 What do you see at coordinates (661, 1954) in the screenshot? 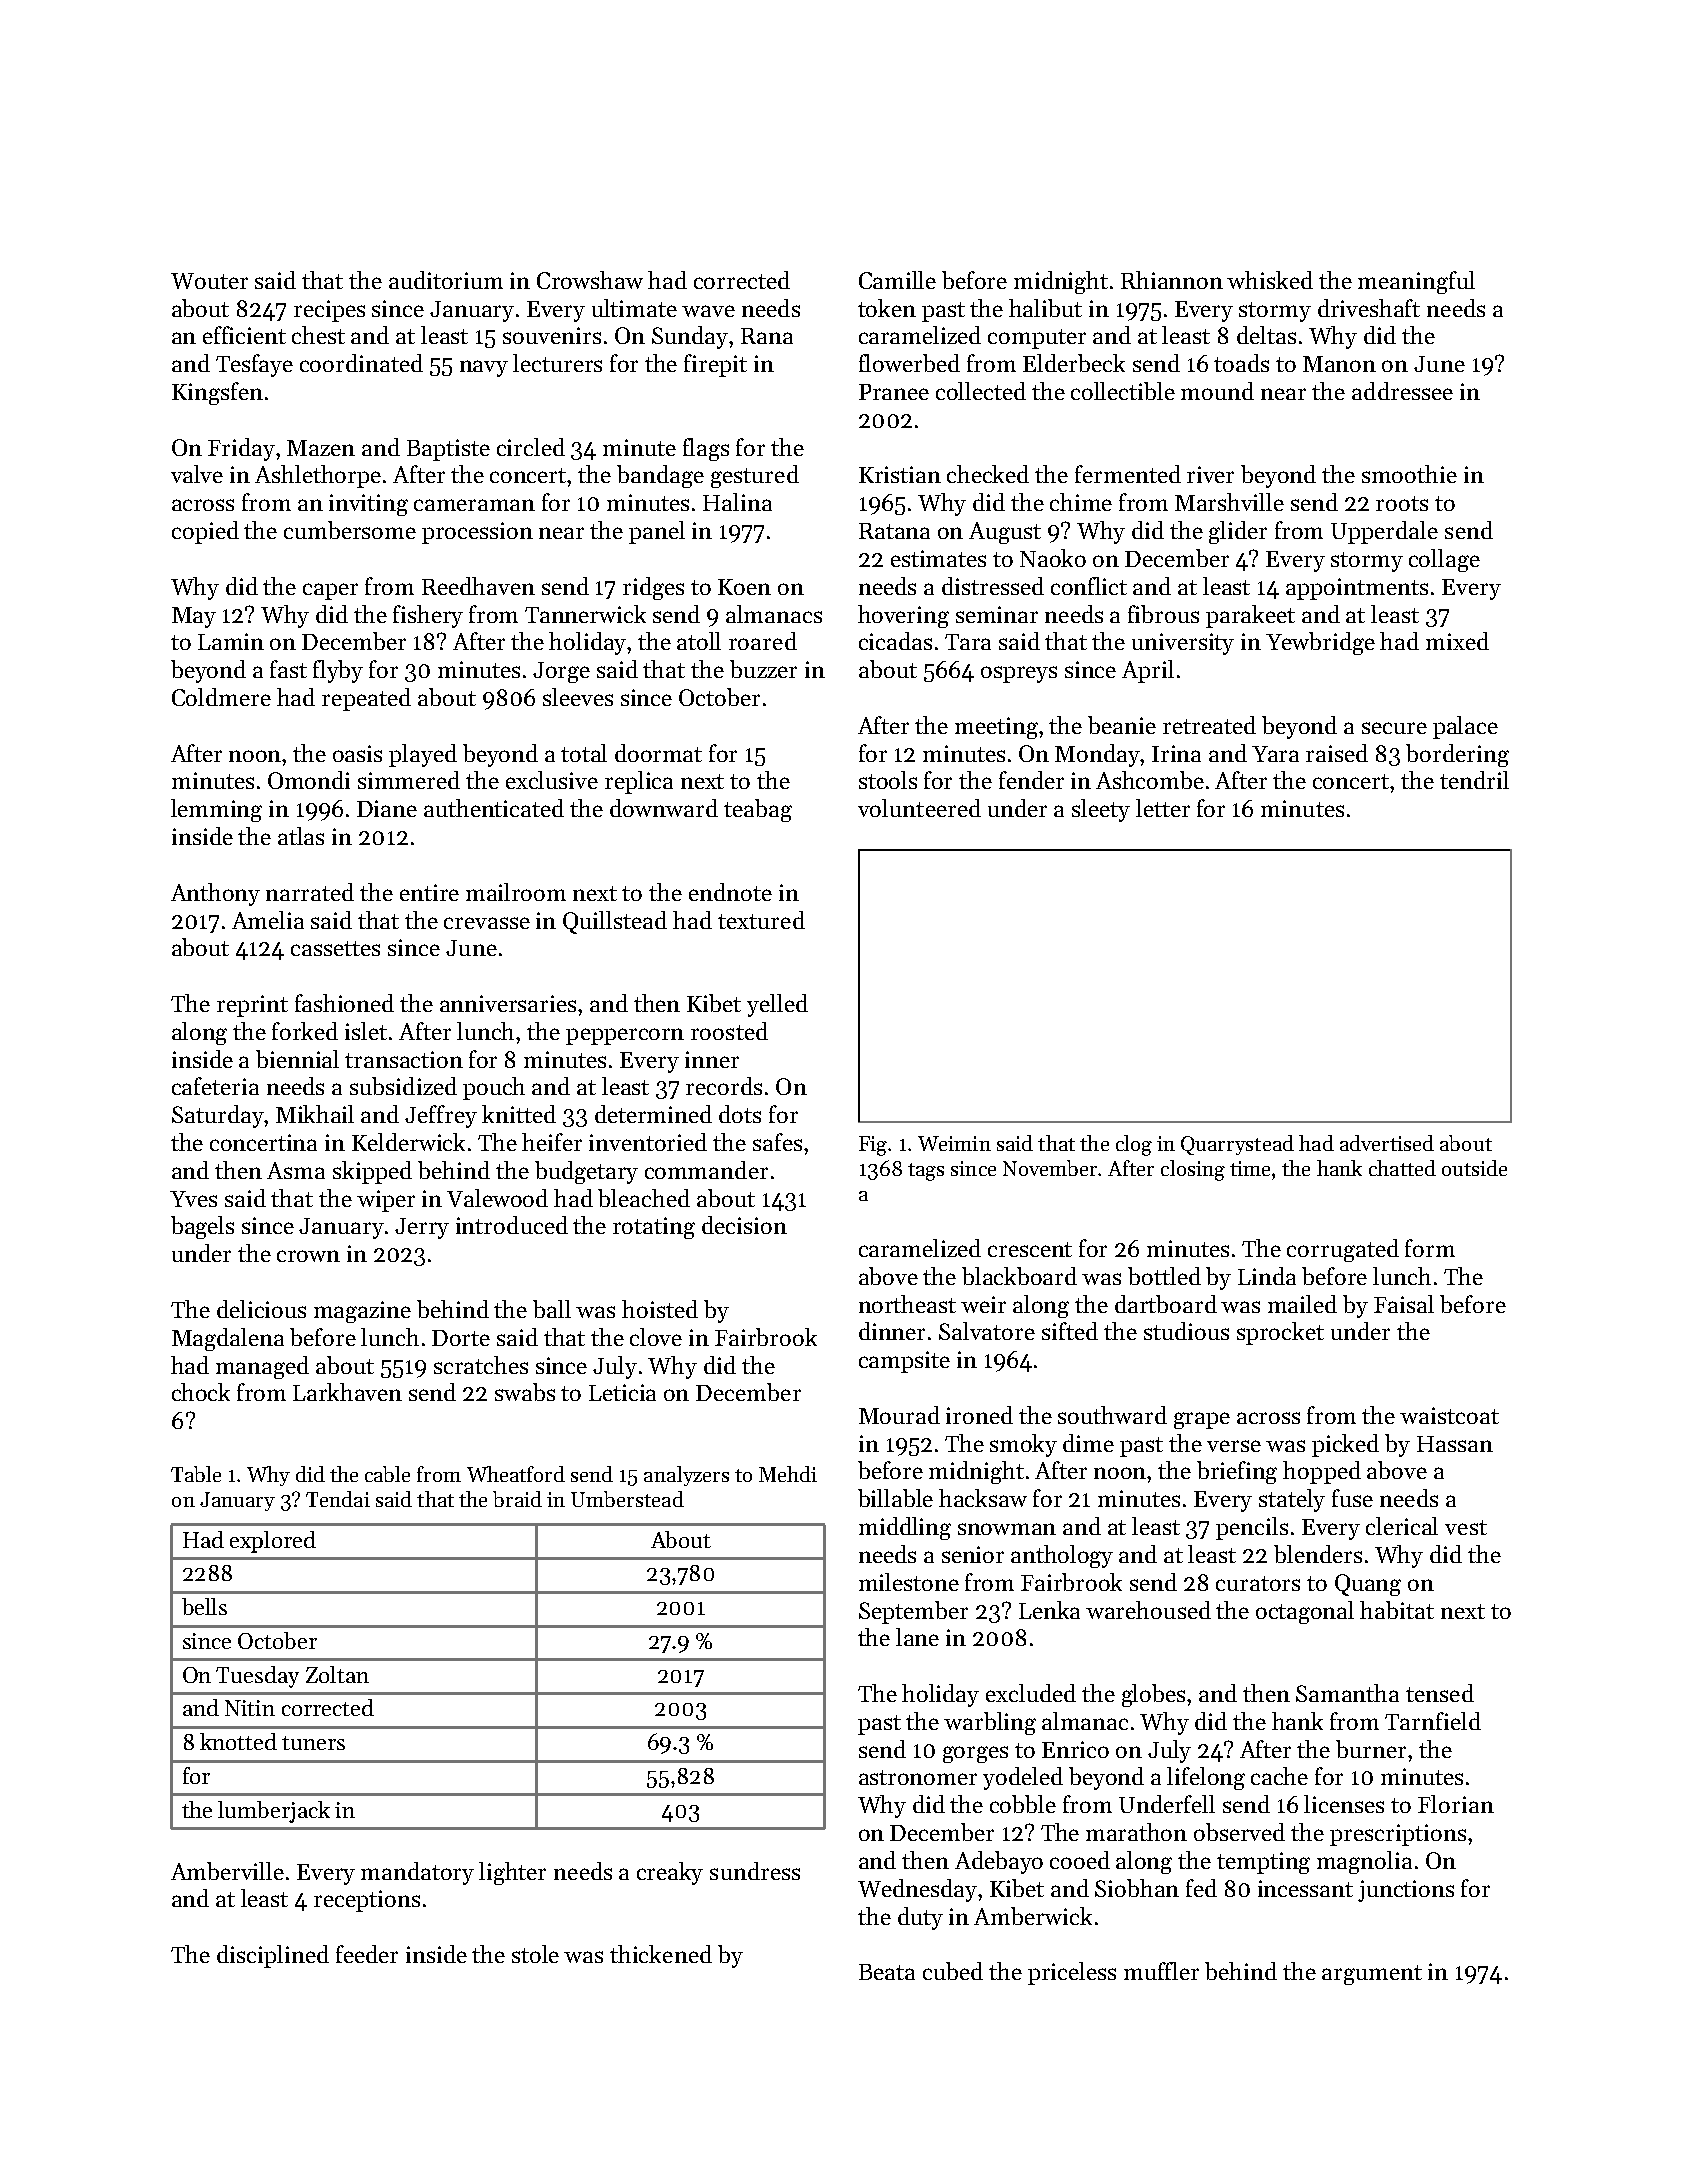
I see `thickened` at bounding box center [661, 1954].
